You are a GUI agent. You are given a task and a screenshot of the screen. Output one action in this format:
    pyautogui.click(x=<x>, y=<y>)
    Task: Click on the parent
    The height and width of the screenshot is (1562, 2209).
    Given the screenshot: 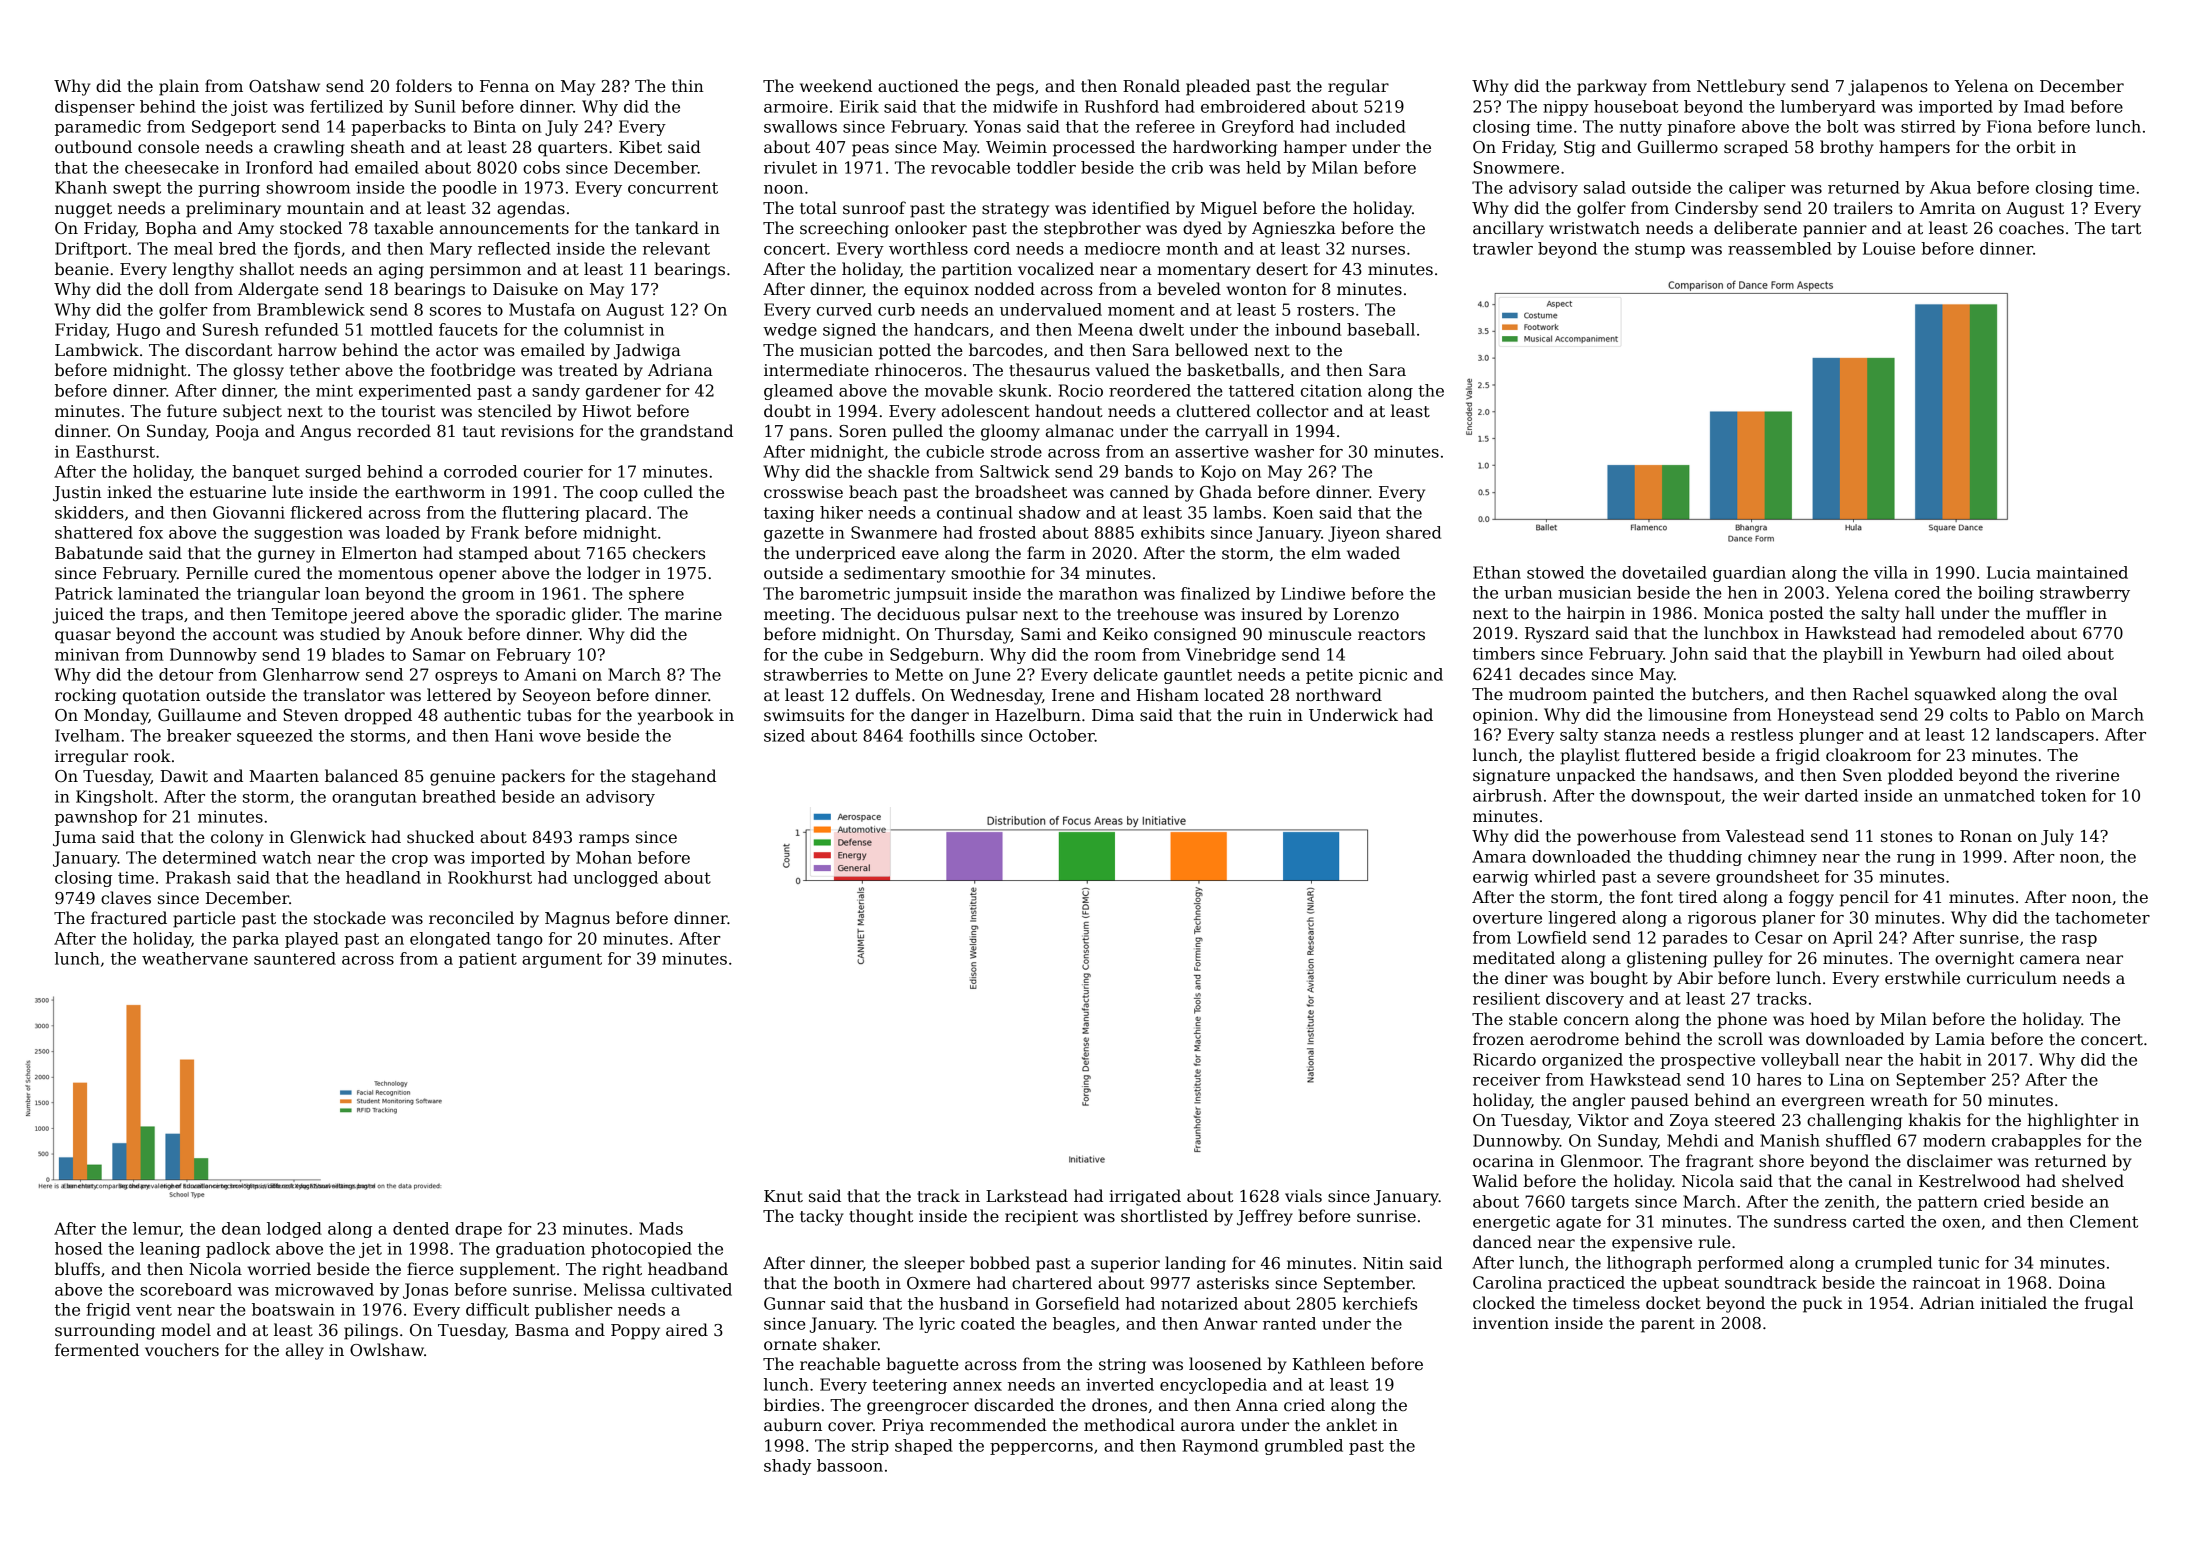 What is the action you would take?
    pyautogui.click(x=1668, y=1325)
